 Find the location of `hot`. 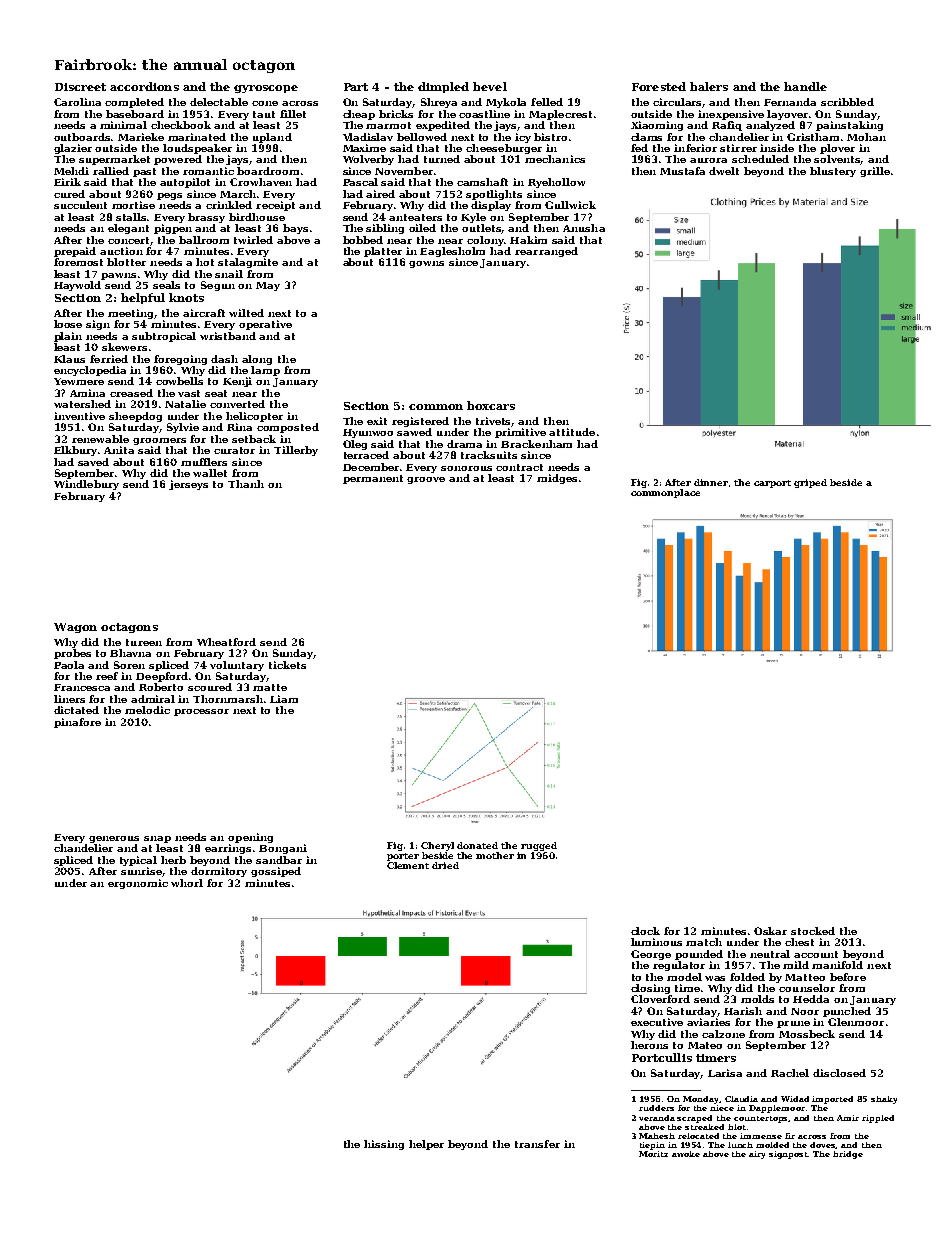

hot is located at coordinates (205, 262).
